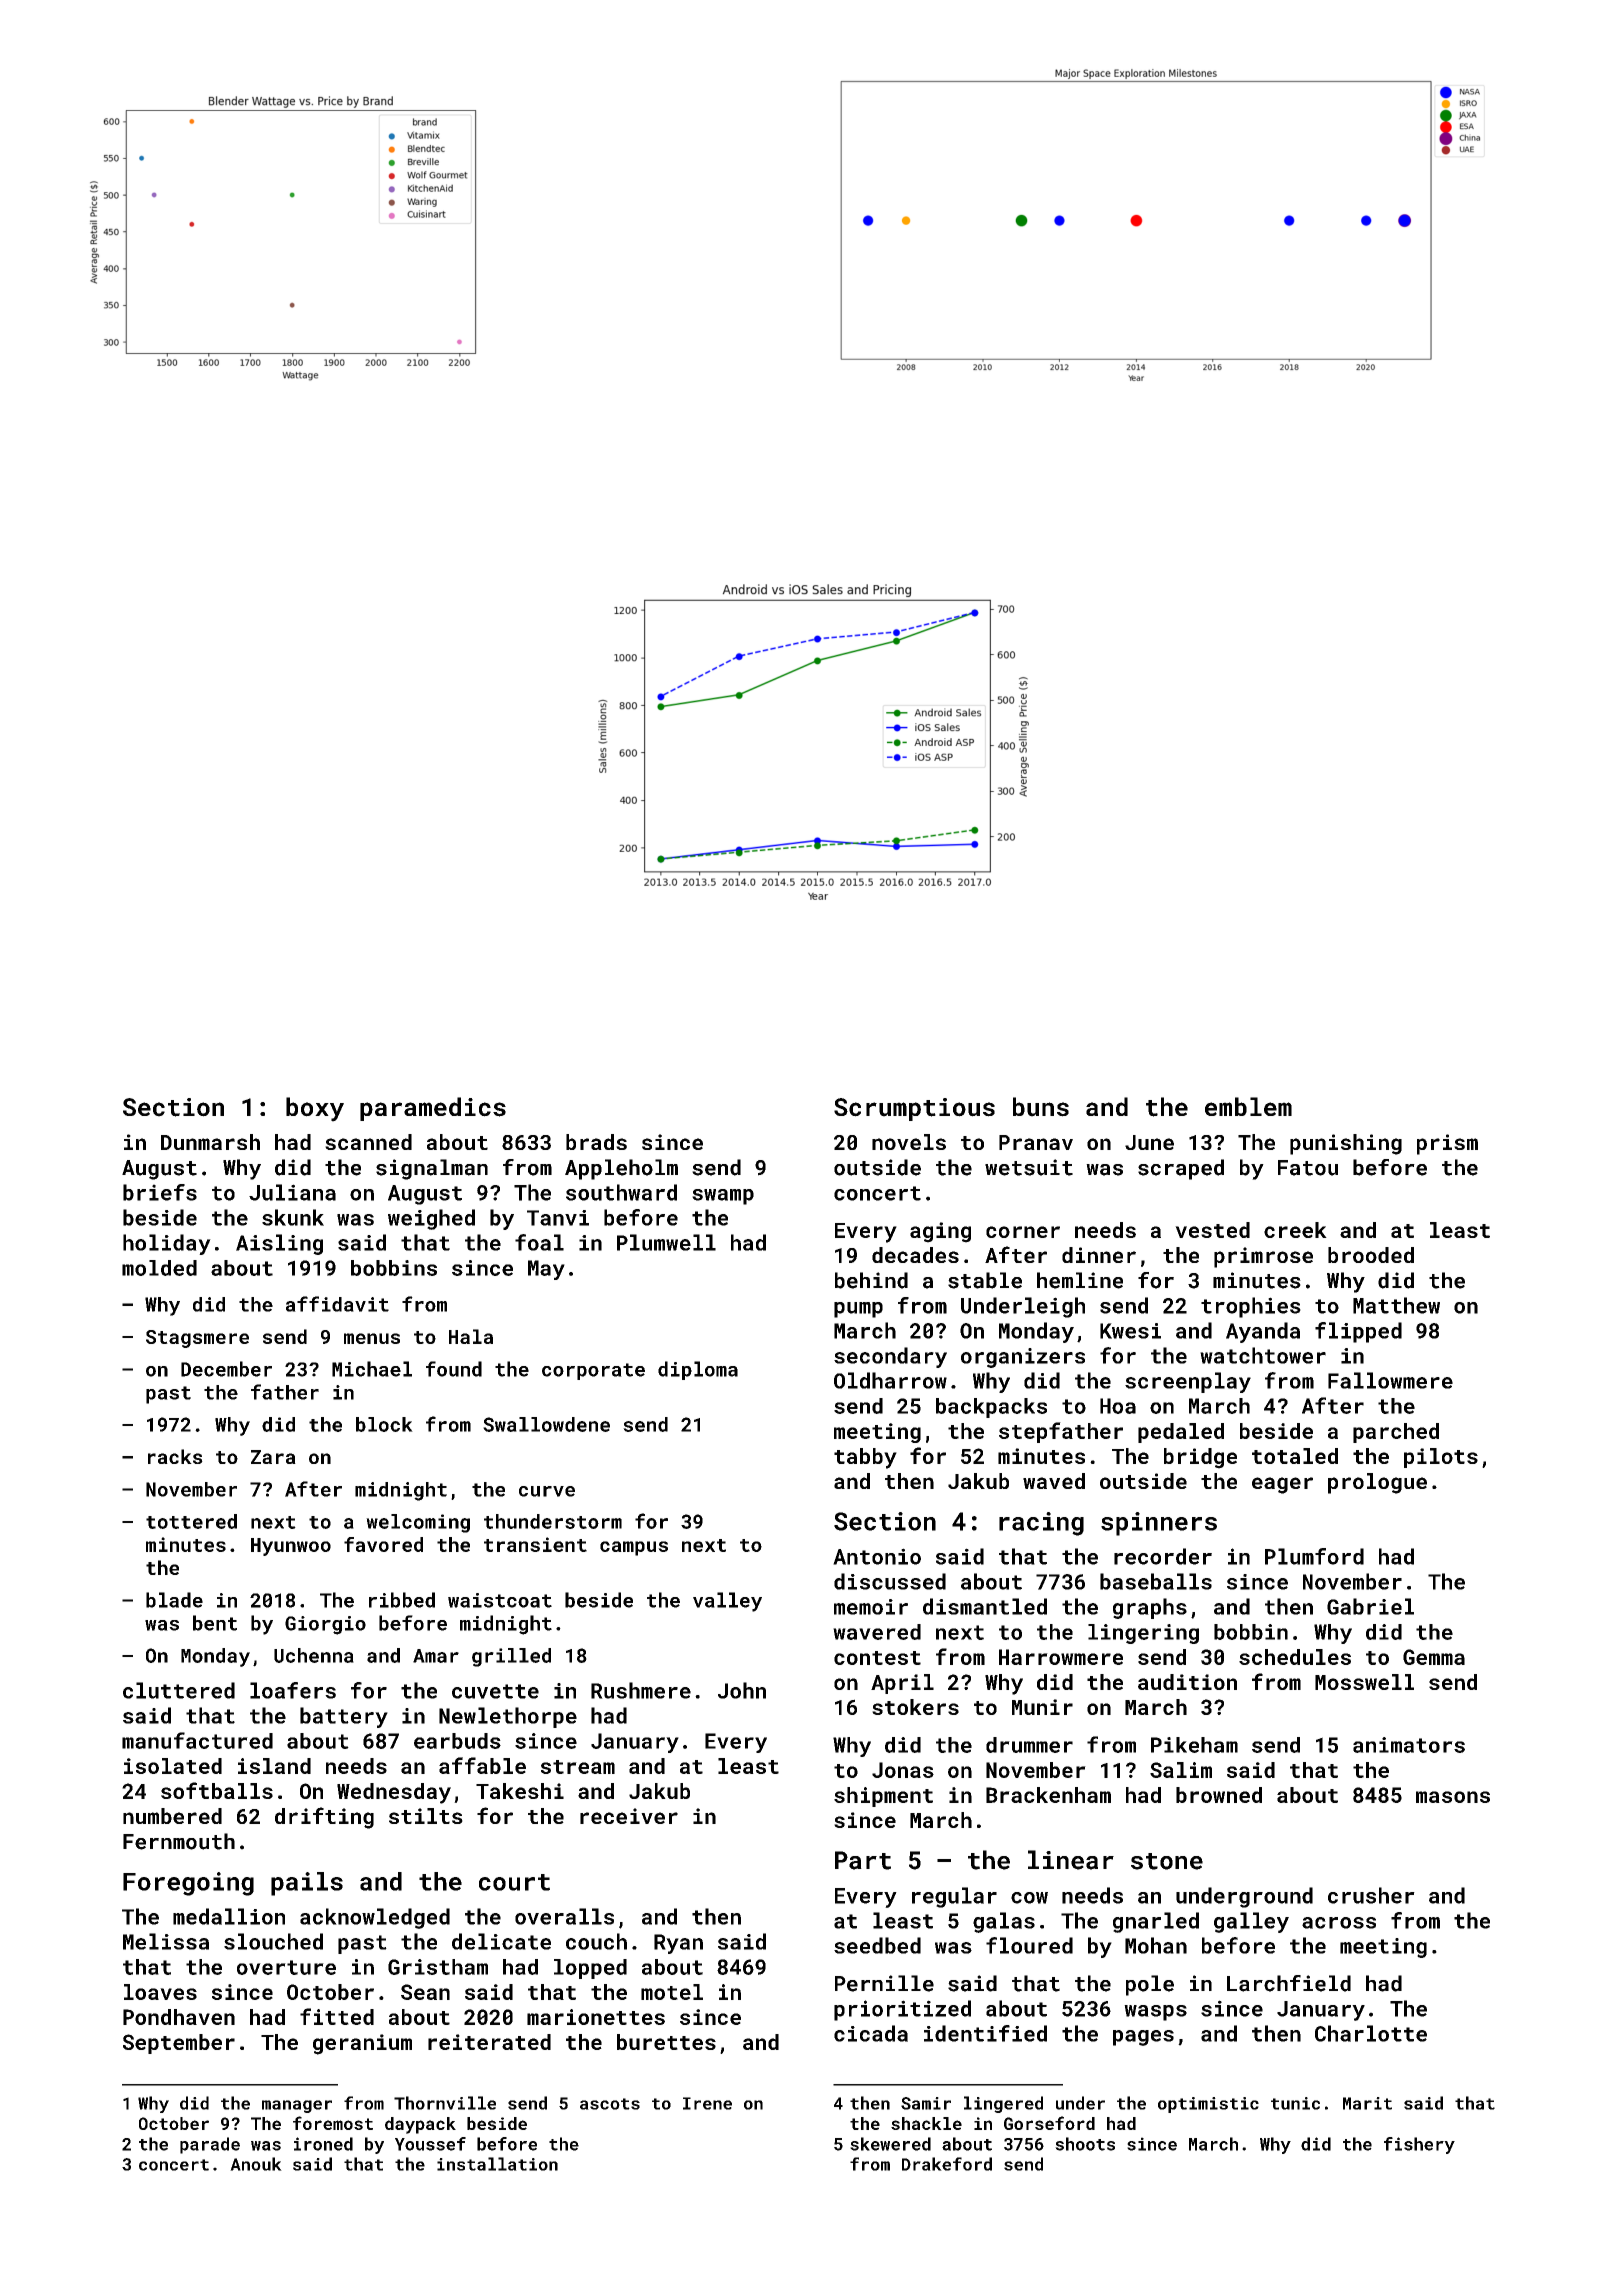 The width and height of the image is (1620, 2292). Describe the element at coordinates (1370, 1606) in the image. I see `Gabriel` at that location.
